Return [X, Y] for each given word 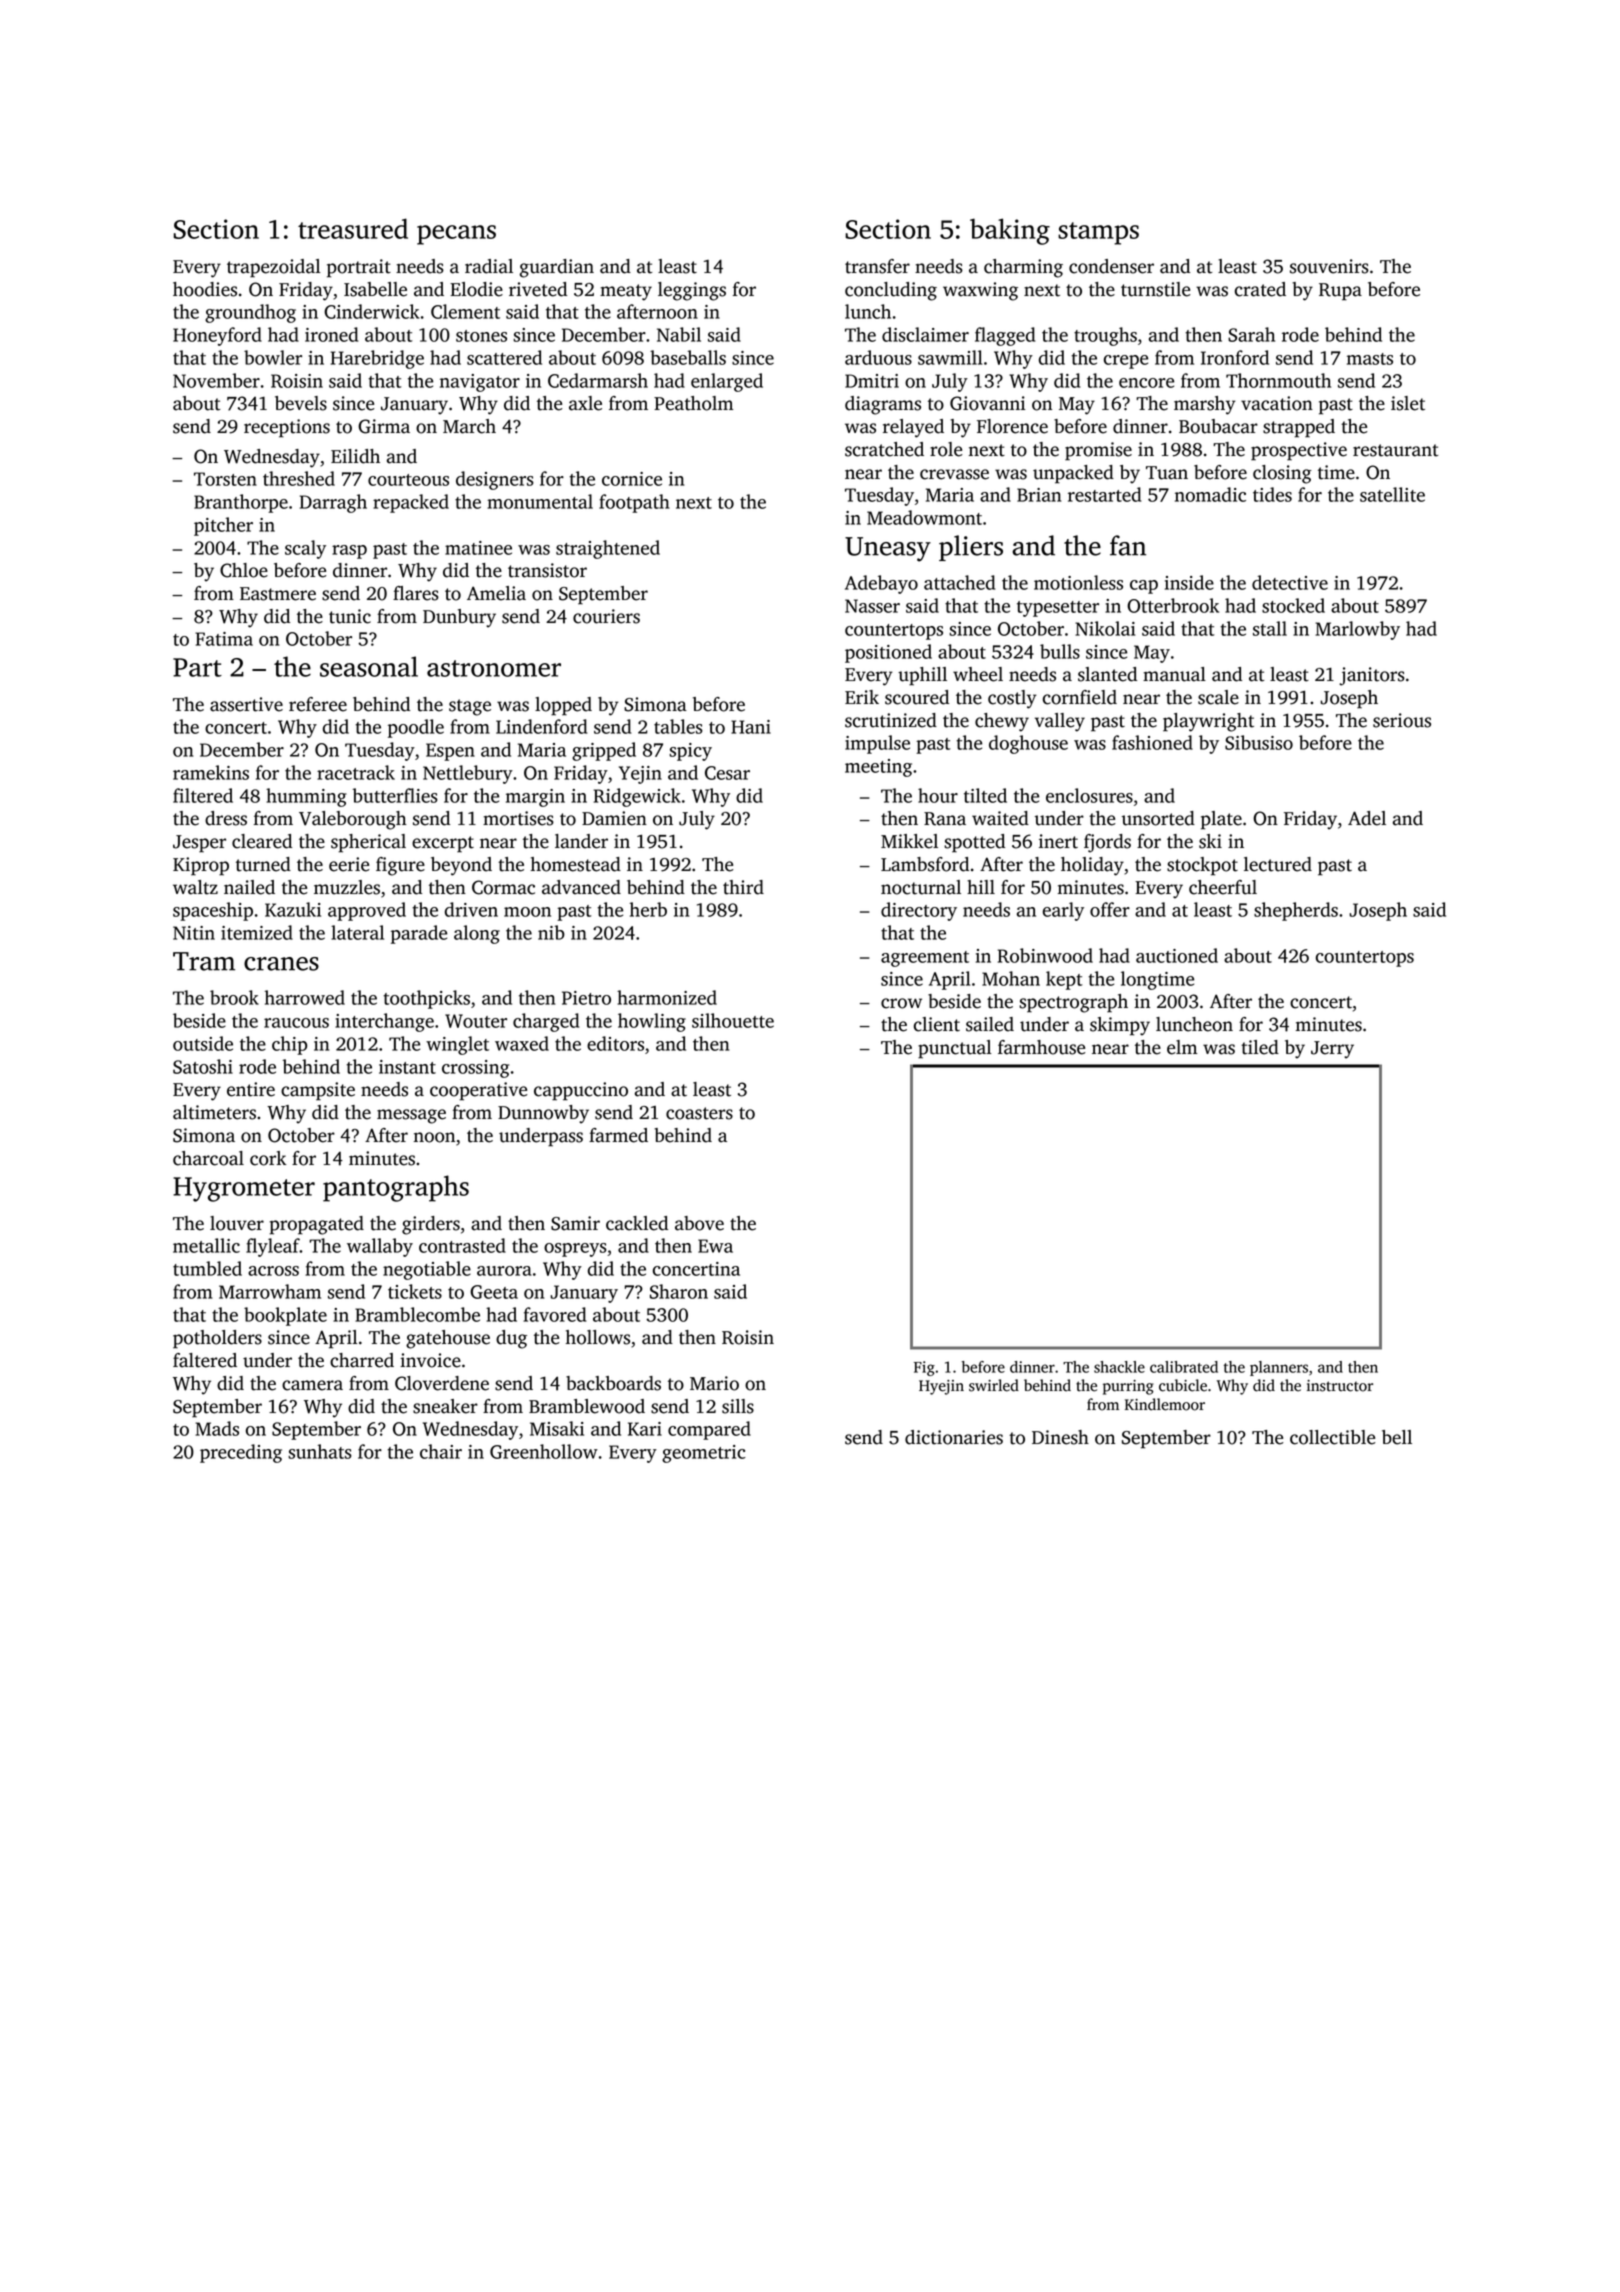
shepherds [1296, 911]
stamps [1098, 233]
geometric [704, 1454]
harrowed [305, 997]
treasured [353, 228]
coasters [699, 1113]
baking [1010, 231]
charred [362, 1360]
